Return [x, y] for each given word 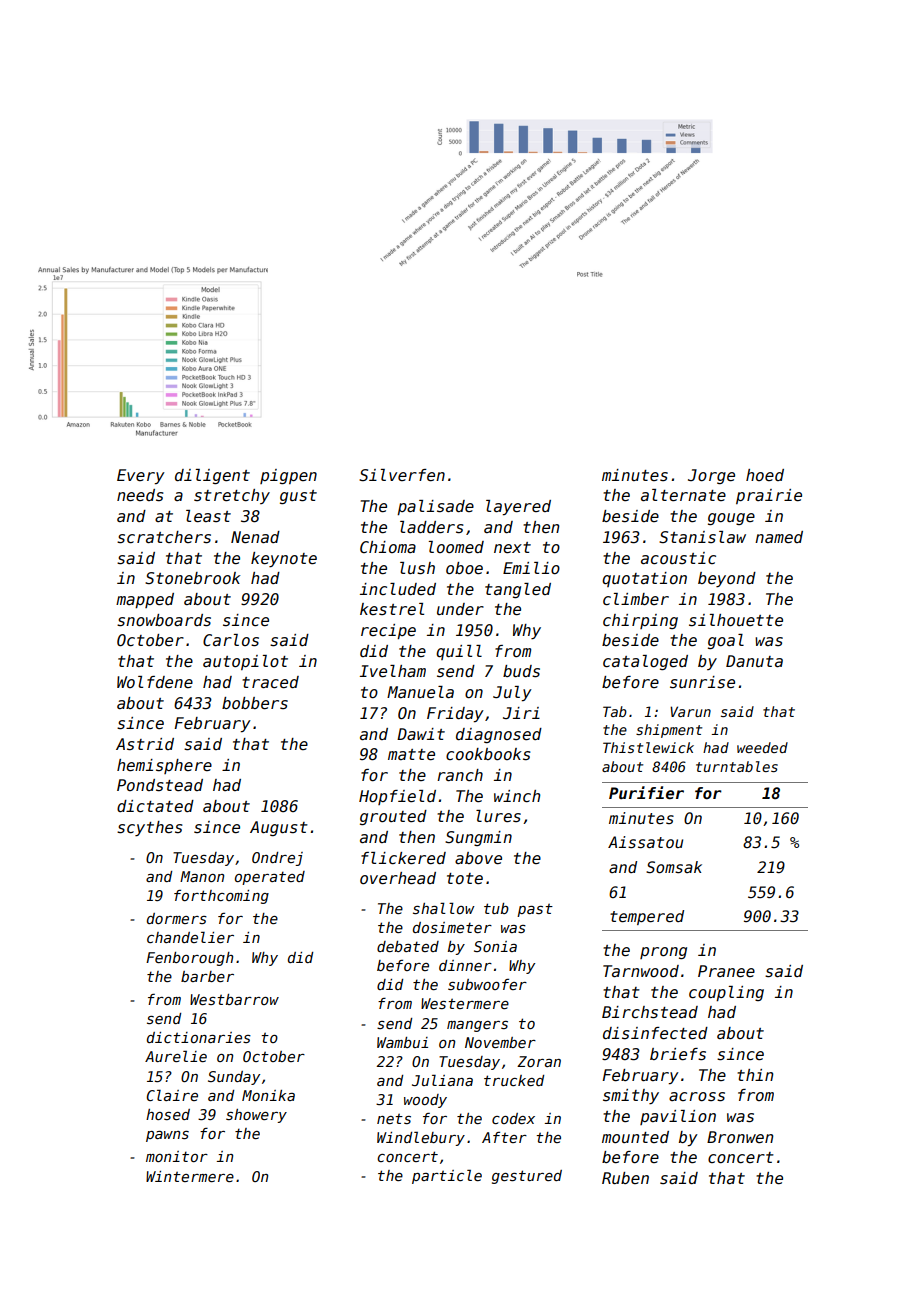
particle [447, 1176]
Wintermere [190, 1176]
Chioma [388, 547]
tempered [647, 917]
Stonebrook [193, 578]
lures [498, 816]
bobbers [255, 703]
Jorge [711, 476]
